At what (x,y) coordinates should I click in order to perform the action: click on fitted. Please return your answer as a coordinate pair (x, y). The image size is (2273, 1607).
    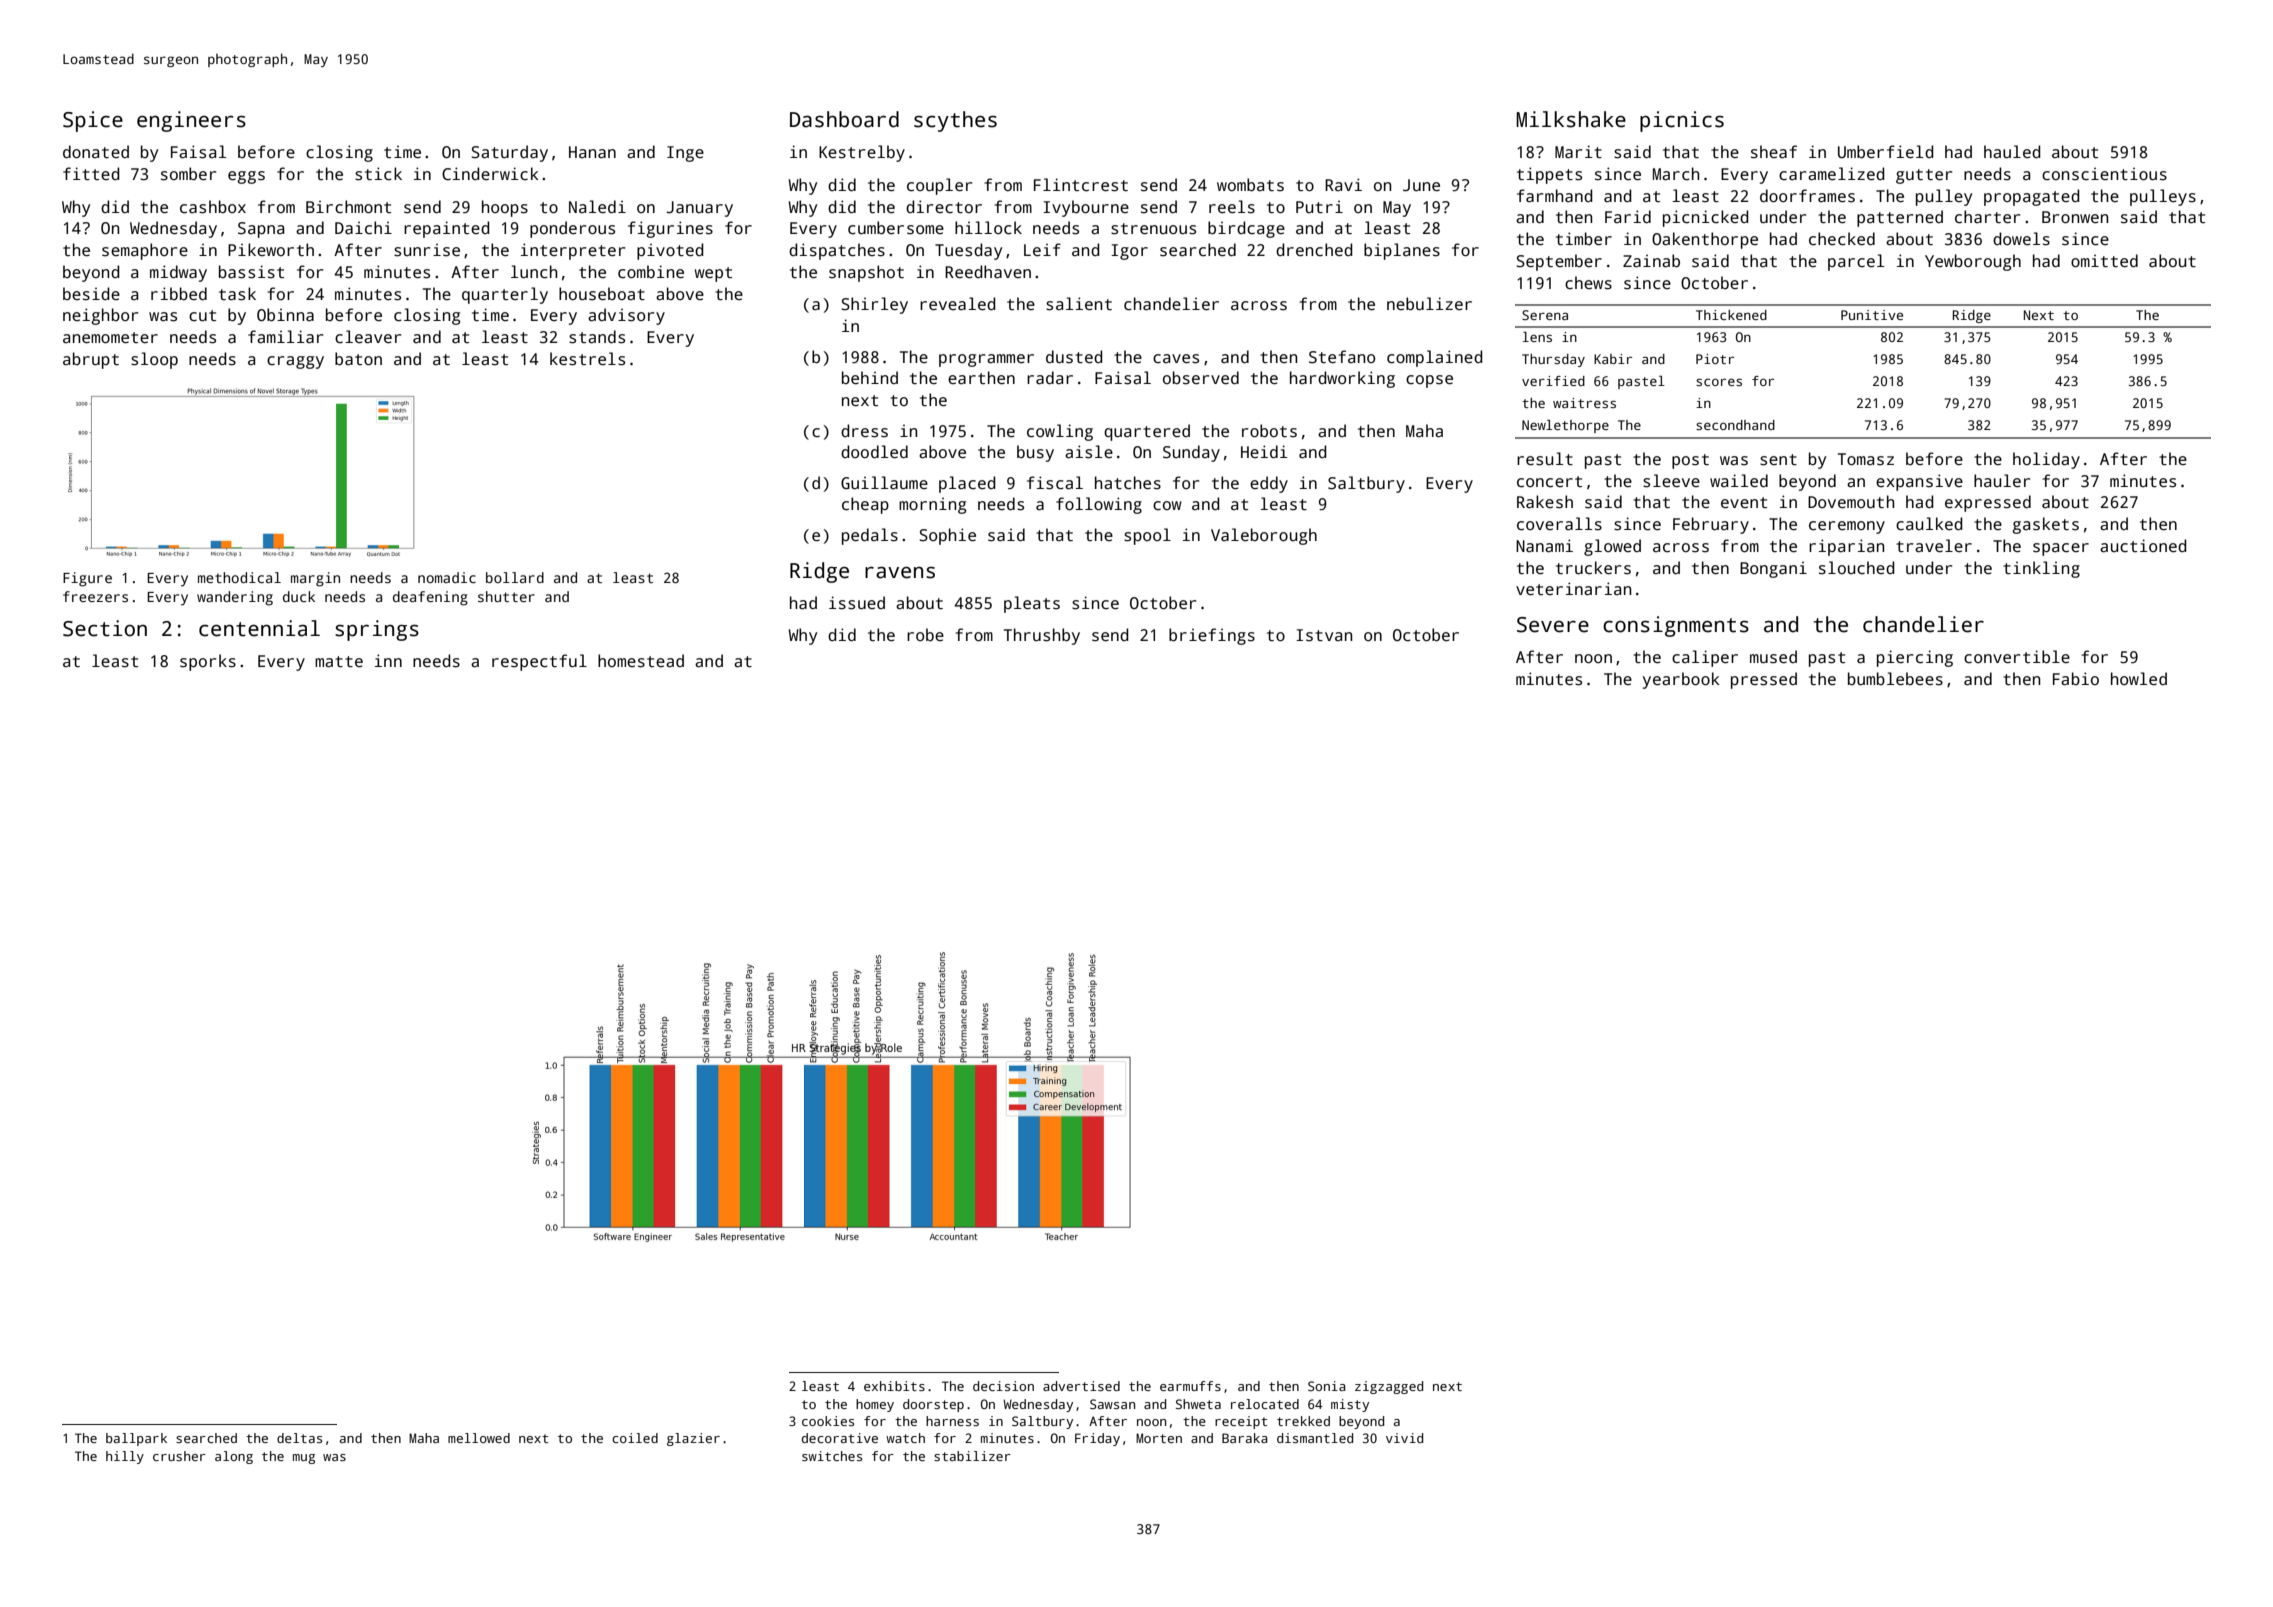
    Looking at the image, I should click on (91, 173).
